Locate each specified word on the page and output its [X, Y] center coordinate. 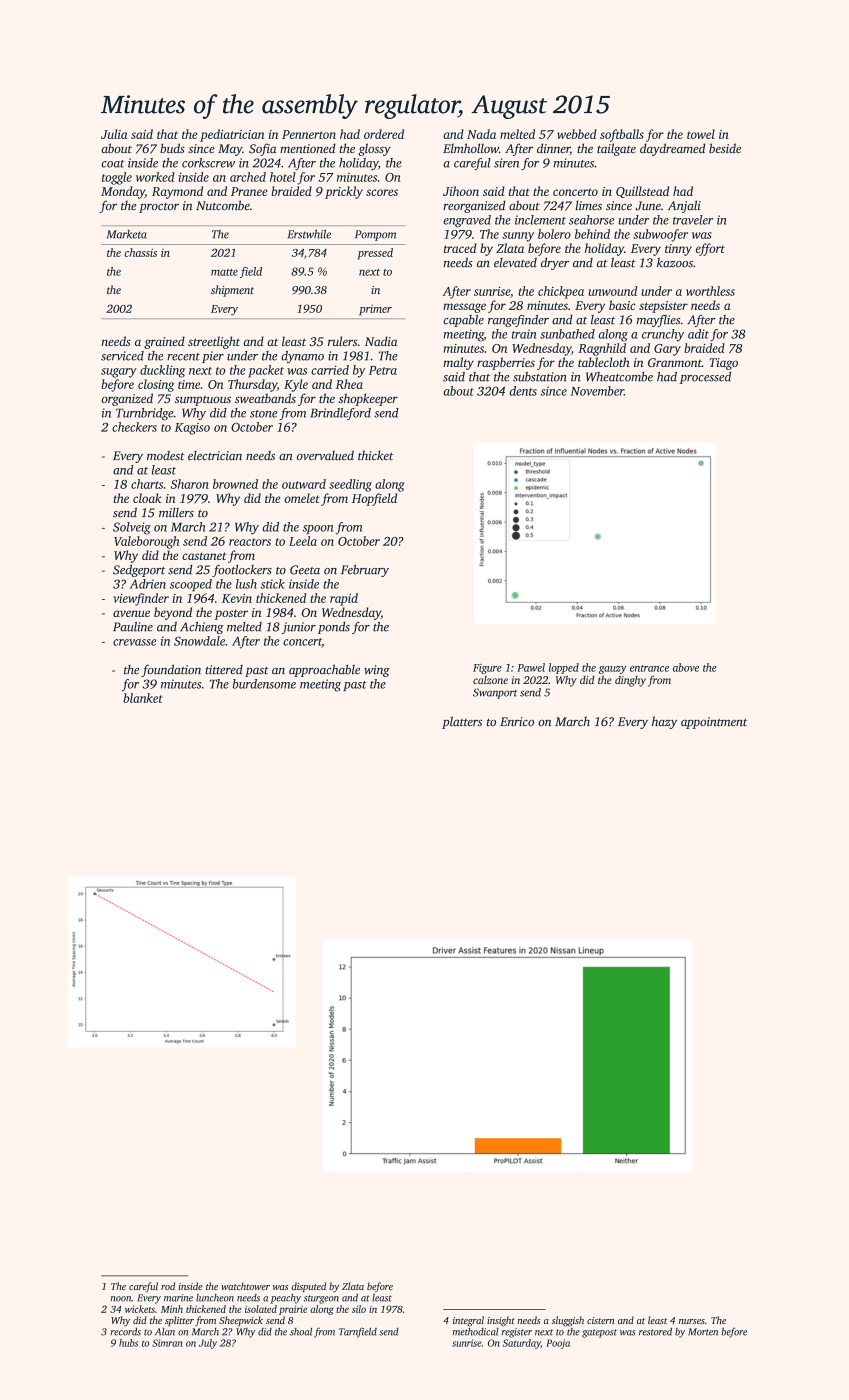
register [517, 1333]
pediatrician [232, 135]
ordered [384, 134]
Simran [167, 1343]
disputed [309, 1287]
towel [701, 134]
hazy [664, 722]
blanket [143, 698]
